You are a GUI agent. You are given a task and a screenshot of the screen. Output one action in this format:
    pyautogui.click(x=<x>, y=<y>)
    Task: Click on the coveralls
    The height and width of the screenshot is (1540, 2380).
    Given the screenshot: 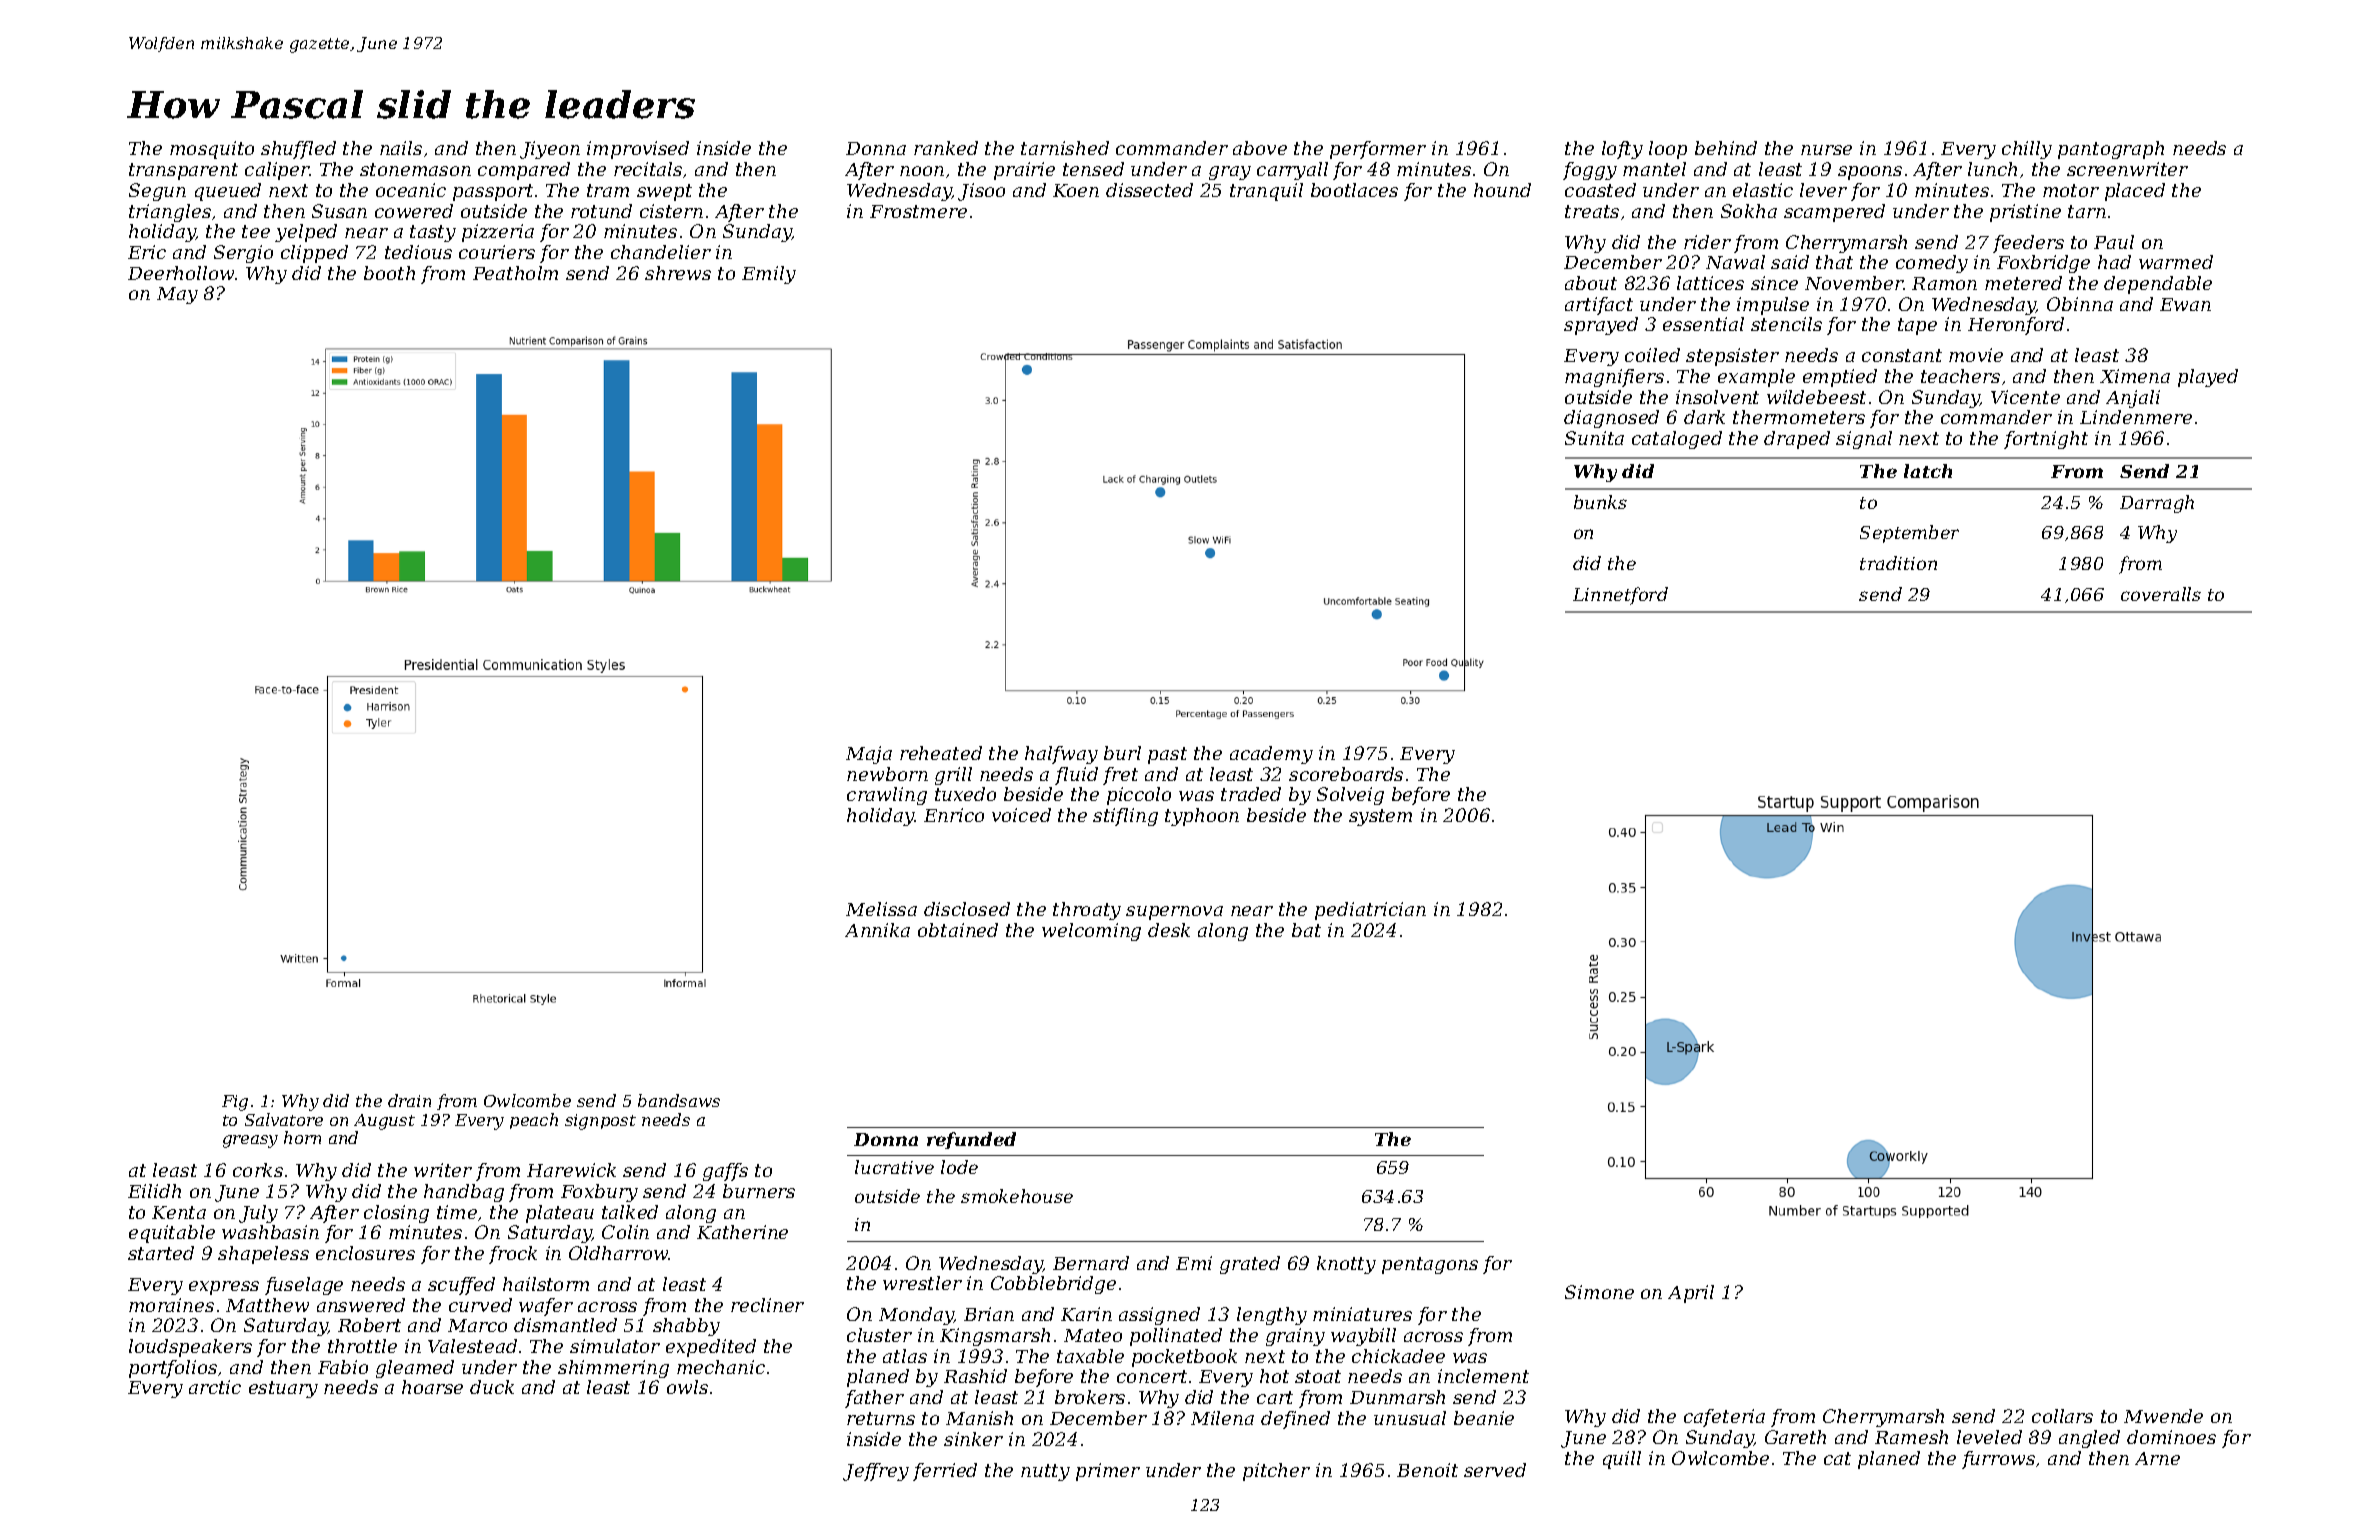 What is the action you would take?
    pyautogui.click(x=2161, y=594)
